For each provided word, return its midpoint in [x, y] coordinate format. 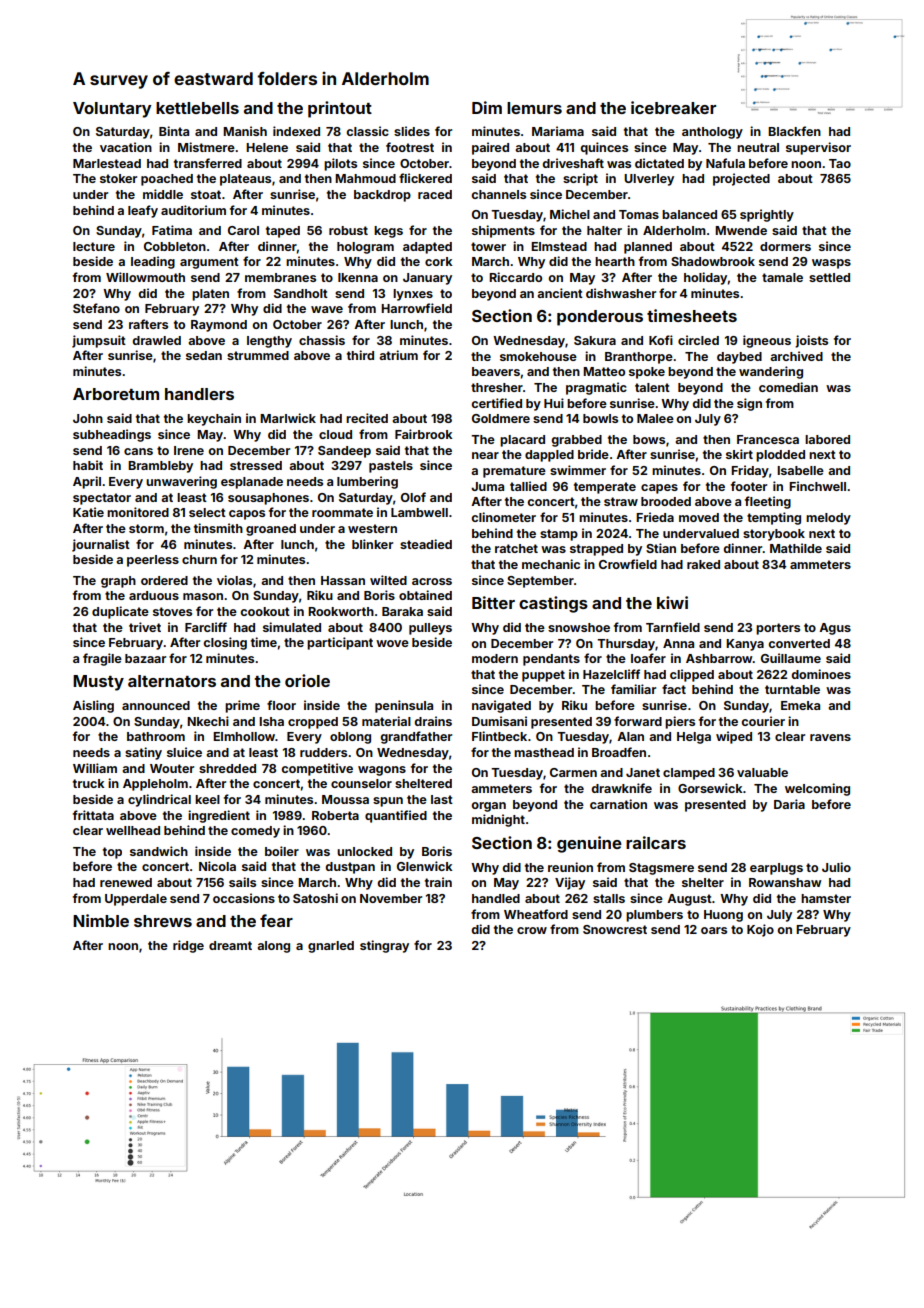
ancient [560, 293]
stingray [384, 946]
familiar [633, 689]
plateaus [245, 180]
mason [203, 596]
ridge [188, 946]
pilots [340, 164]
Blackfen [794, 131]
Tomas [639, 214]
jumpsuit [99, 341]
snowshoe [579, 627]
